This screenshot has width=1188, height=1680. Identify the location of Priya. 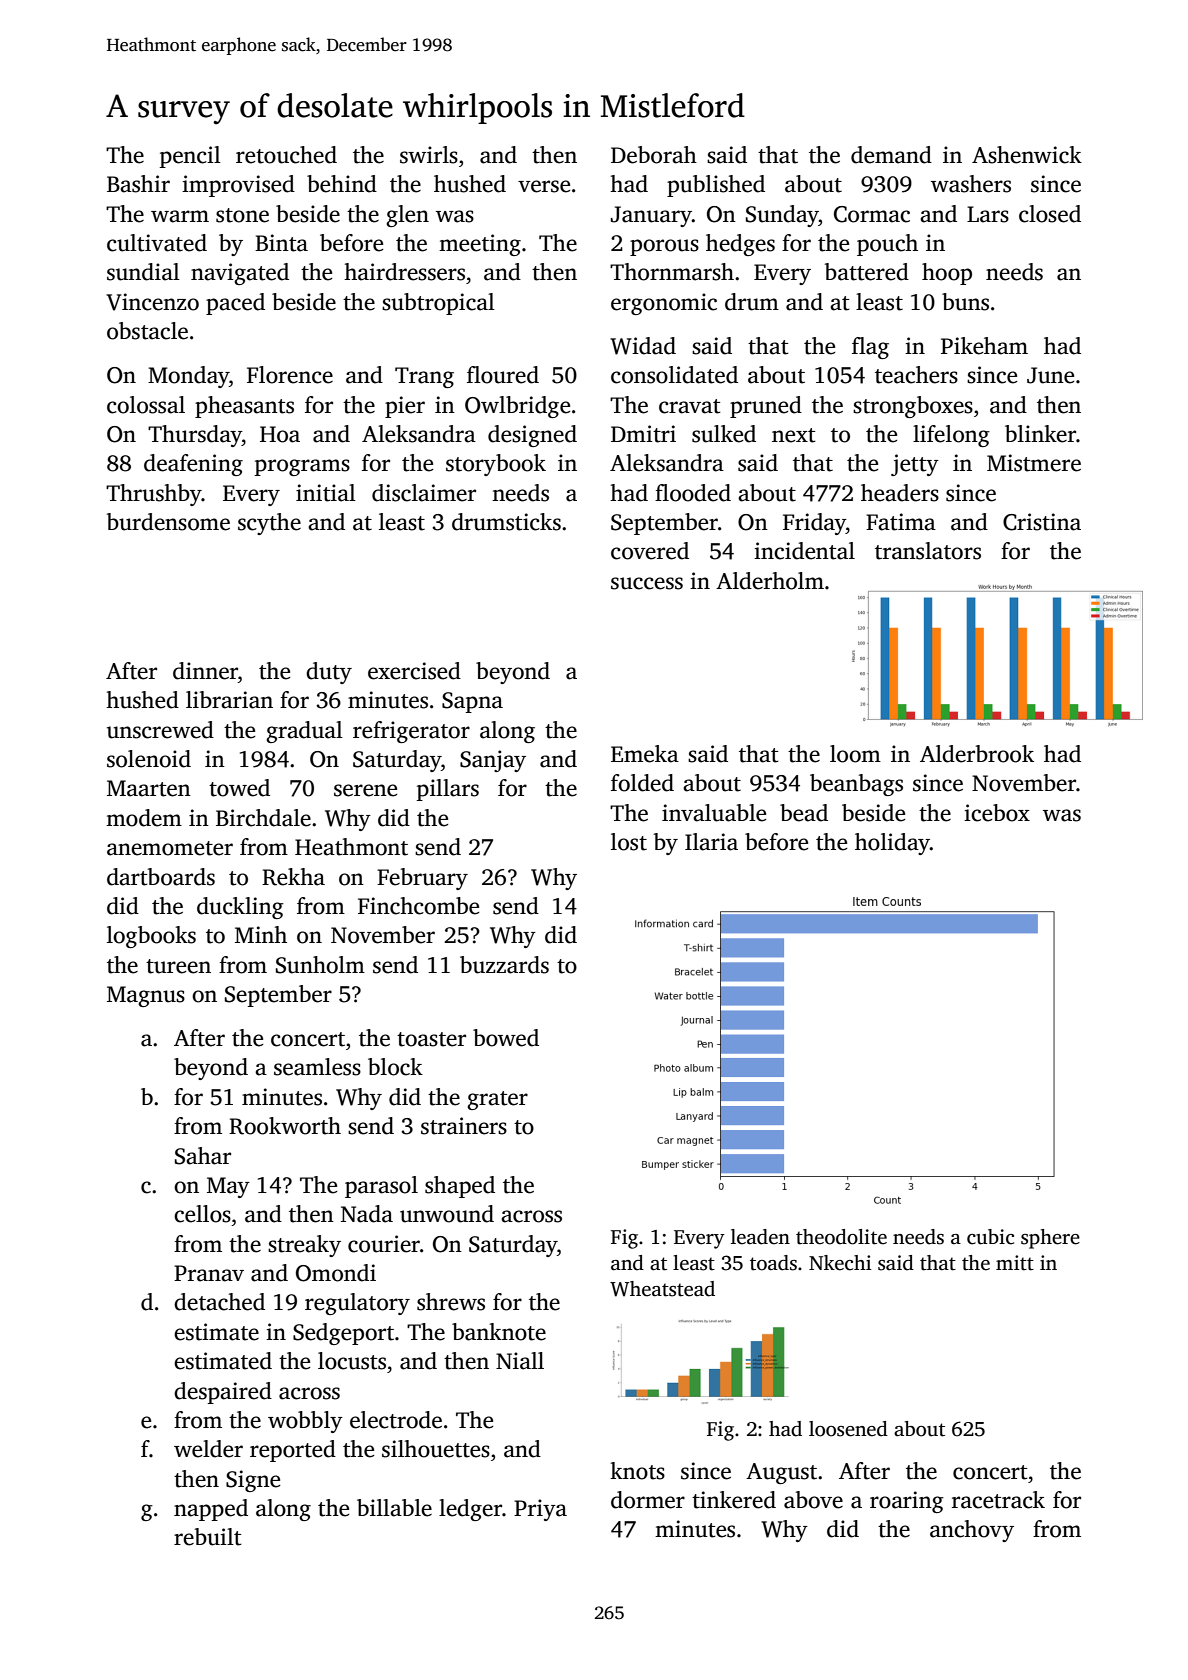
(540, 1510).
